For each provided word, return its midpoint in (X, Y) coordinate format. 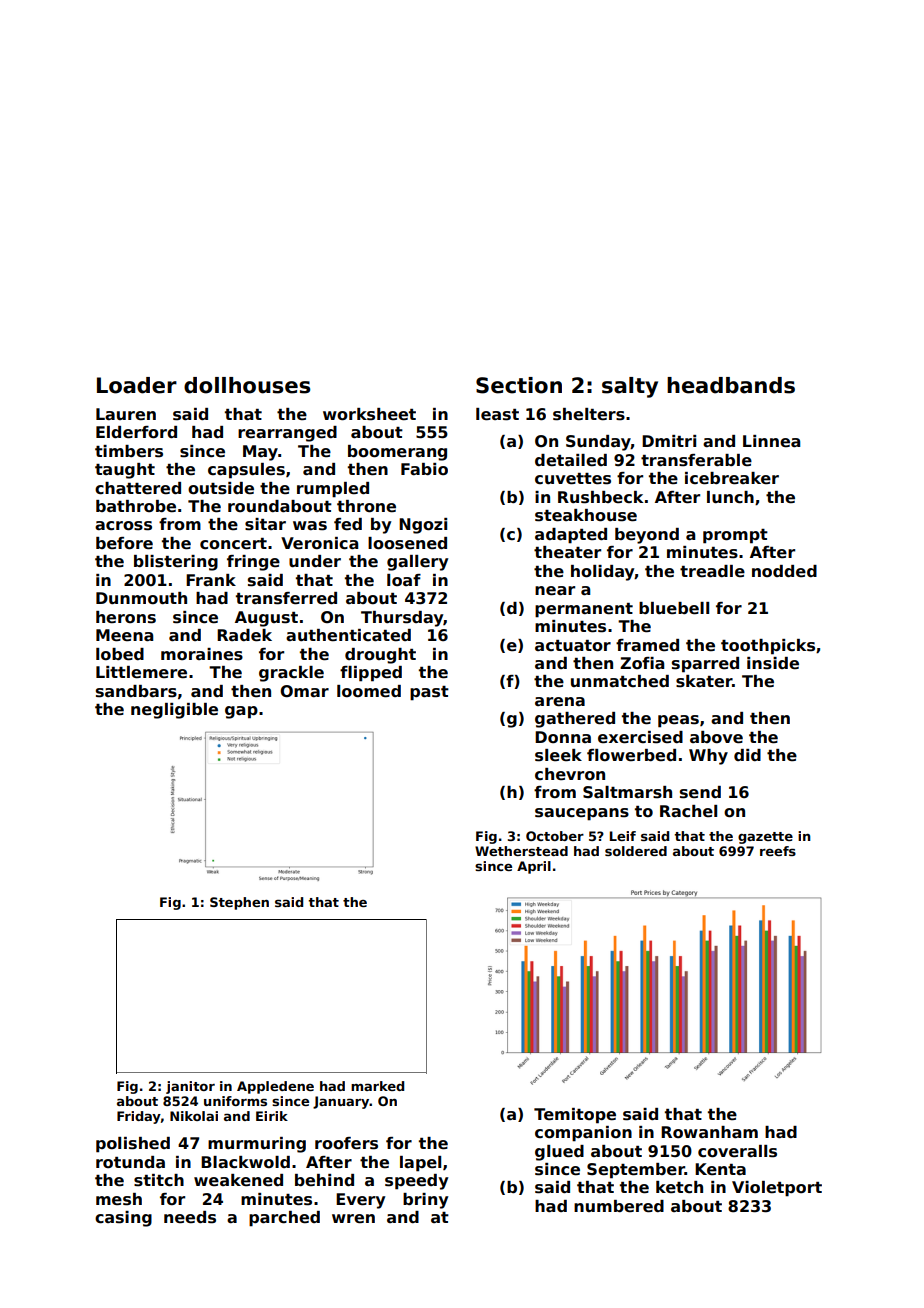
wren (353, 1219)
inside (773, 663)
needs (190, 1217)
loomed (369, 691)
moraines (202, 654)
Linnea (771, 441)
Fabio (424, 469)
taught (125, 471)
